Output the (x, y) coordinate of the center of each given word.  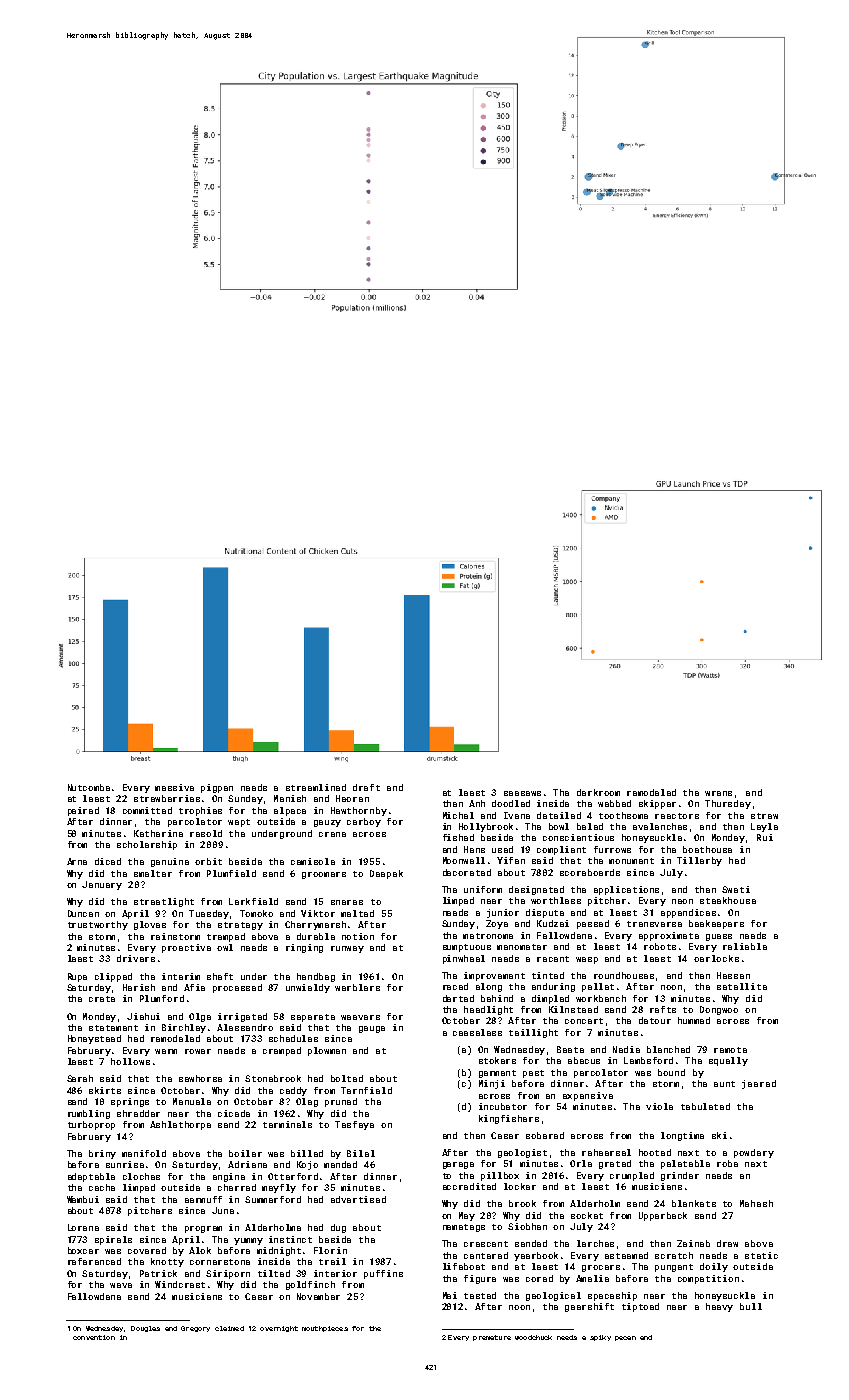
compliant (561, 850)
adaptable (91, 1177)
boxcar (83, 1250)
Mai (450, 1295)
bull (751, 1306)
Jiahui (143, 1016)
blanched (668, 1049)
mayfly (279, 1188)
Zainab (693, 1243)
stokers (497, 1060)
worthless (556, 900)
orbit (208, 861)
